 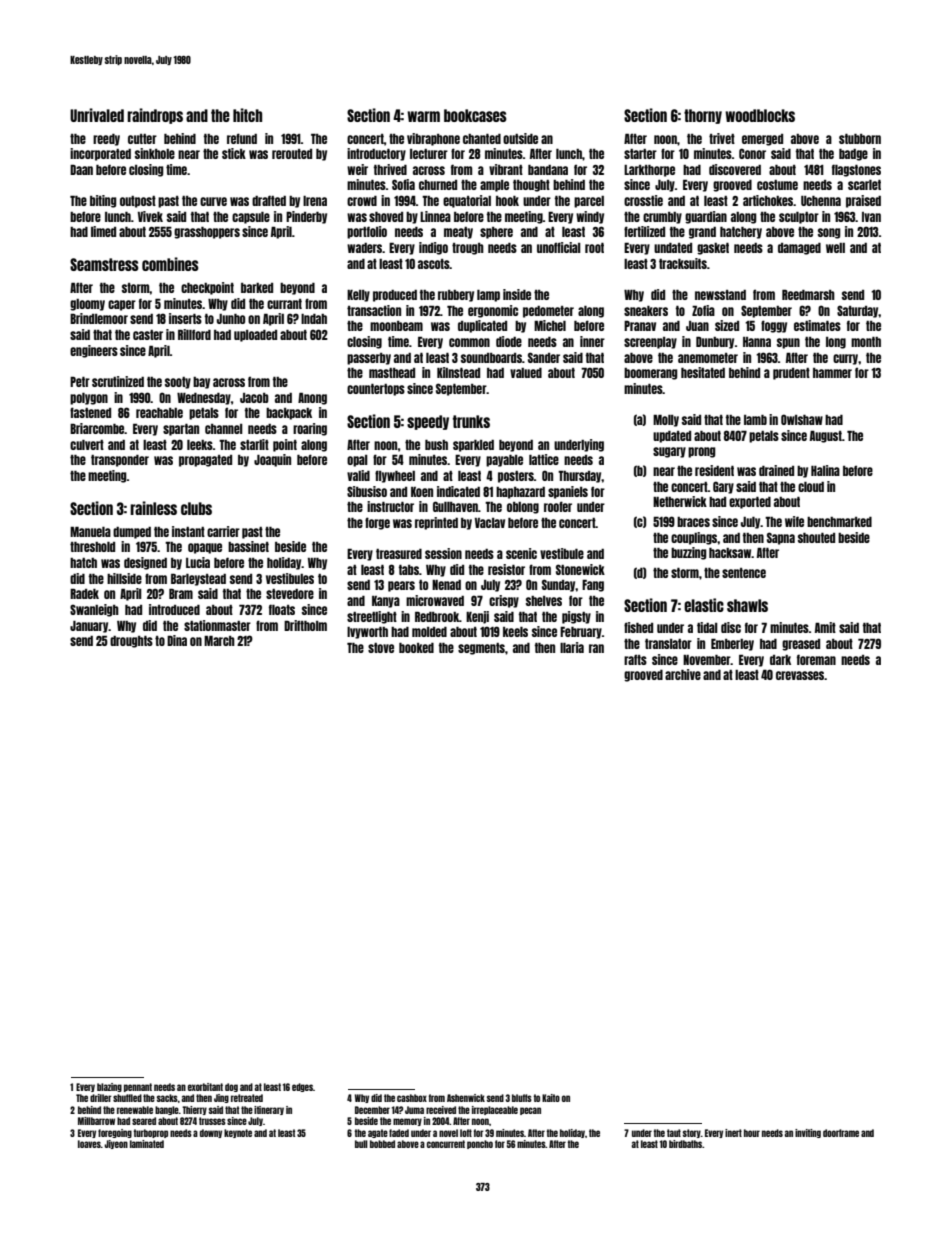 What do you see at coordinates (572, 647) in the page?
I see `Ilaria` at bounding box center [572, 647].
